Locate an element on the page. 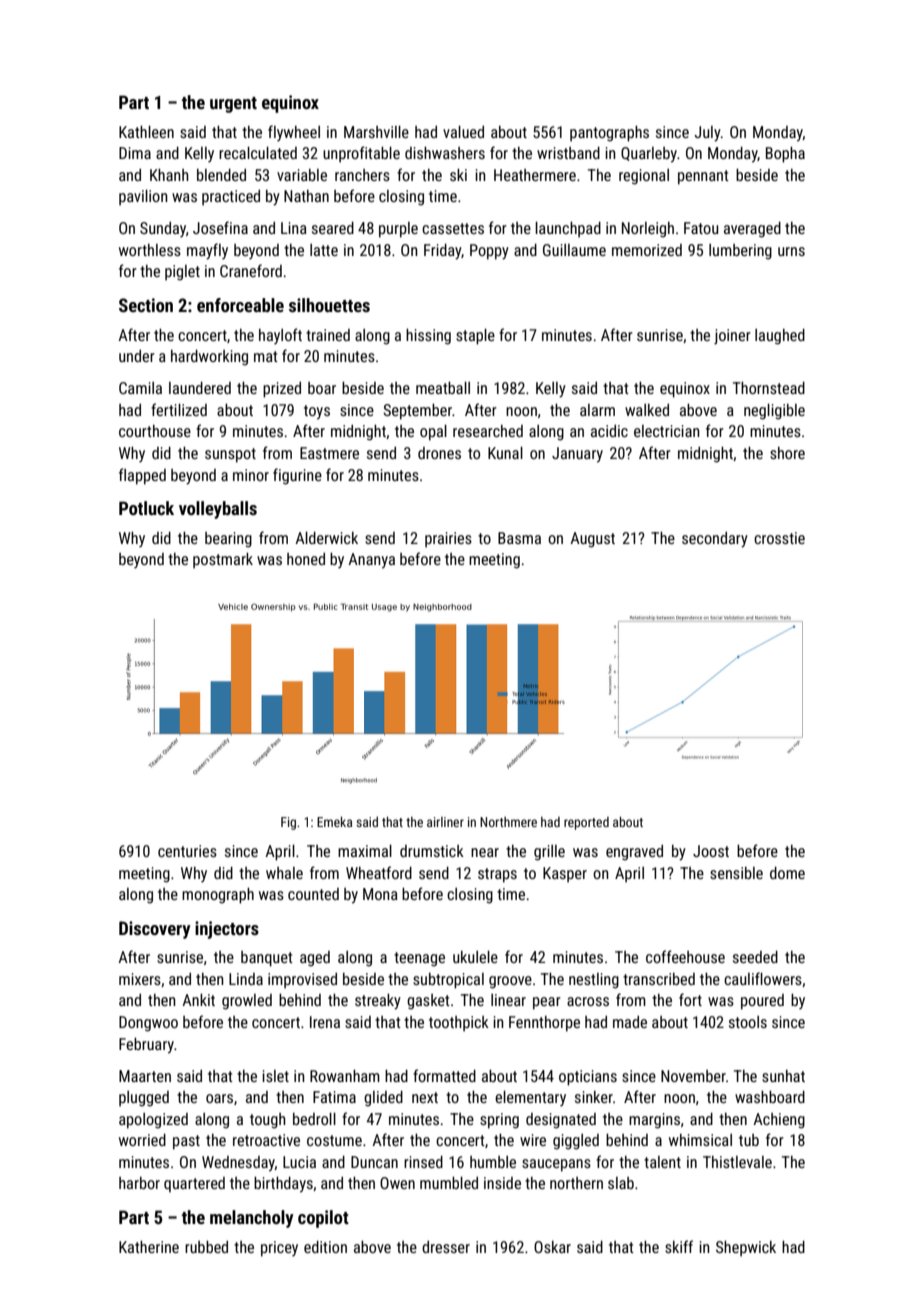  joiner is located at coordinates (732, 337).
